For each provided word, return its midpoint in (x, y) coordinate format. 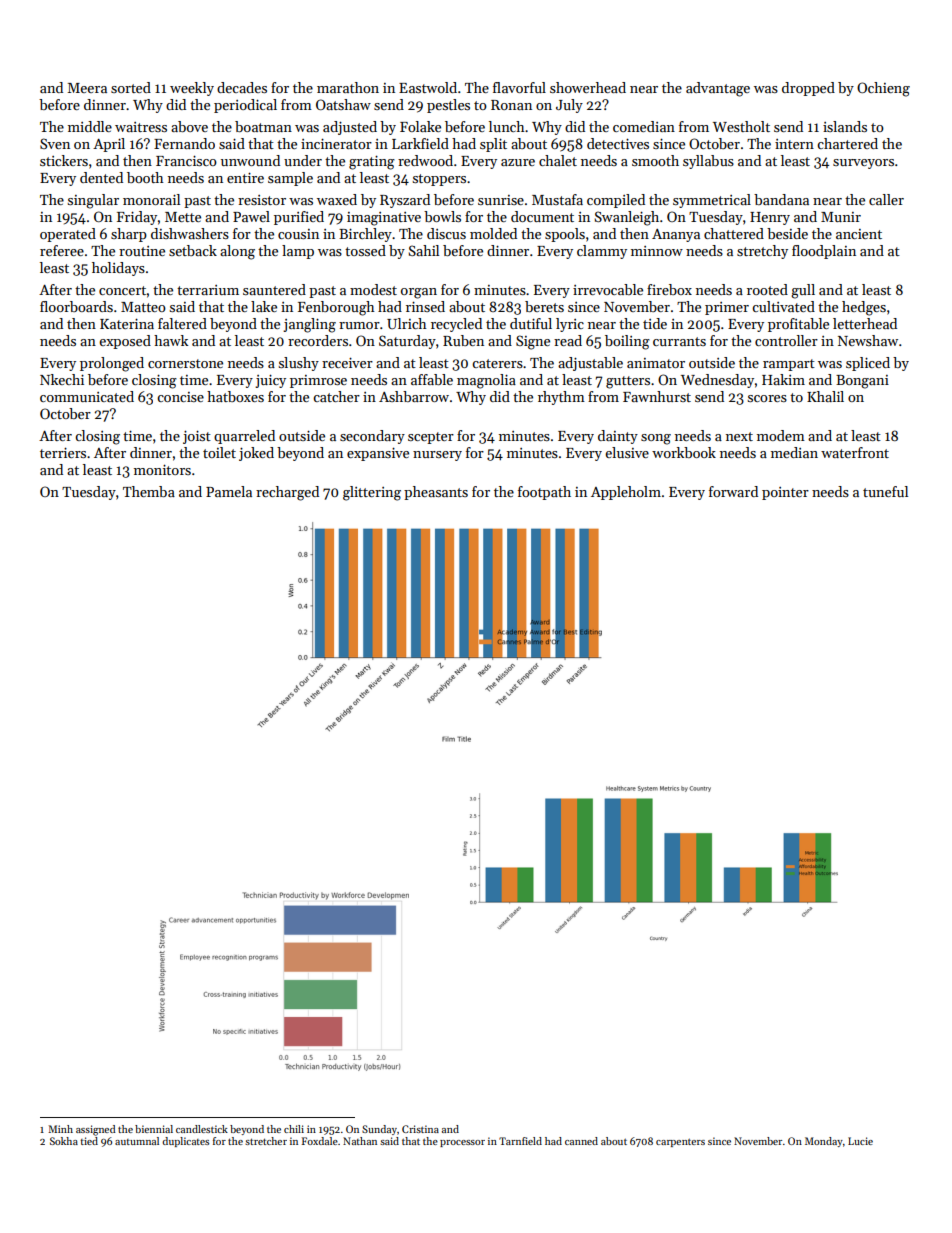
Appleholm (626, 493)
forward (733, 491)
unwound (250, 160)
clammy (602, 252)
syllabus (708, 162)
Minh (60, 1129)
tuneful (885, 491)
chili (294, 1129)
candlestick (202, 1129)
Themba (149, 491)
